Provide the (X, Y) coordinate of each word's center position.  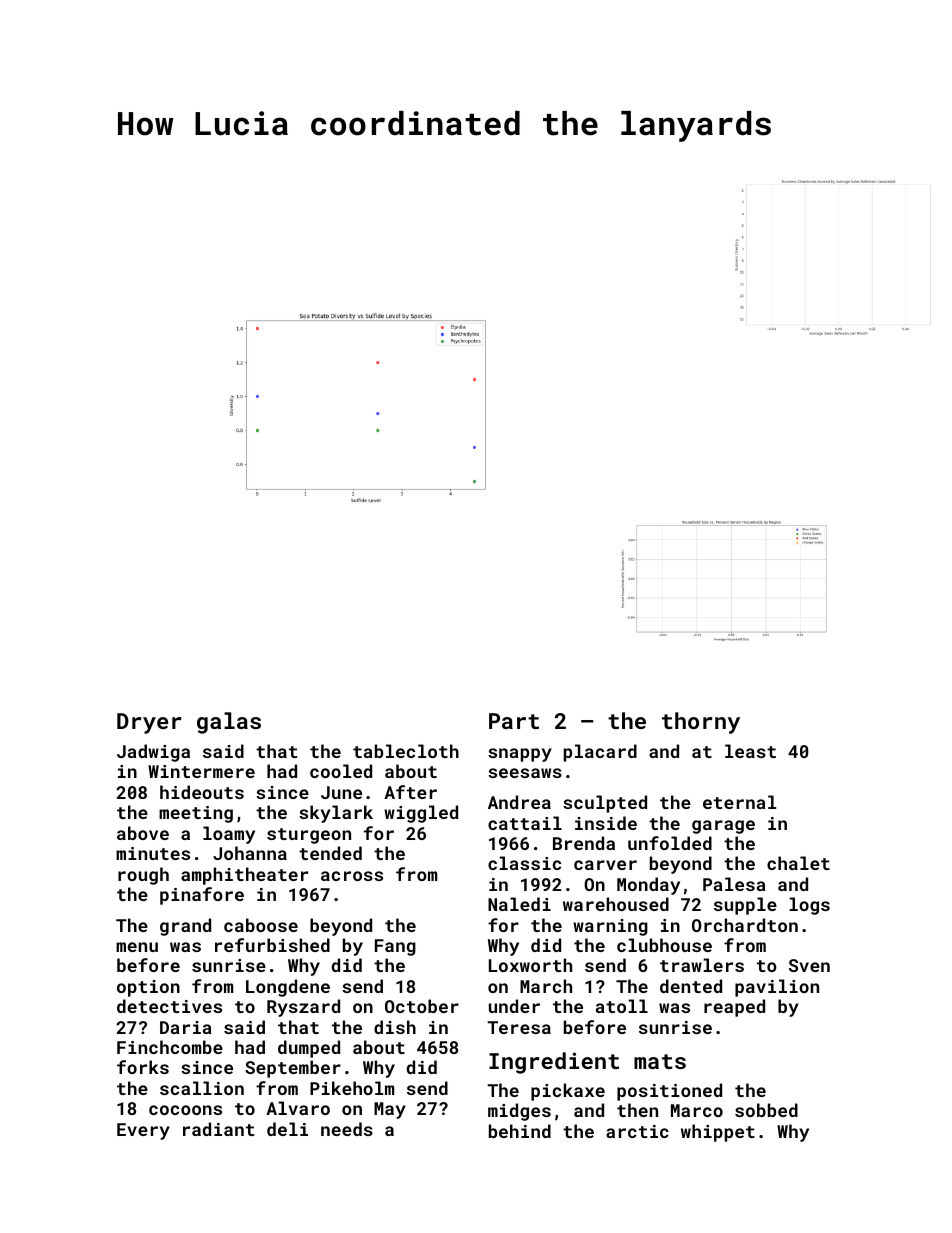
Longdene (288, 988)
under (514, 1006)
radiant (218, 1129)
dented (691, 986)
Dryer (149, 723)
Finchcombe (170, 1047)
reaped (734, 1008)
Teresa (519, 1027)
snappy (520, 755)
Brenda (584, 843)
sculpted (605, 804)
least (750, 751)
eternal (739, 802)
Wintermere (201, 771)
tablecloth (406, 751)
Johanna (250, 853)
